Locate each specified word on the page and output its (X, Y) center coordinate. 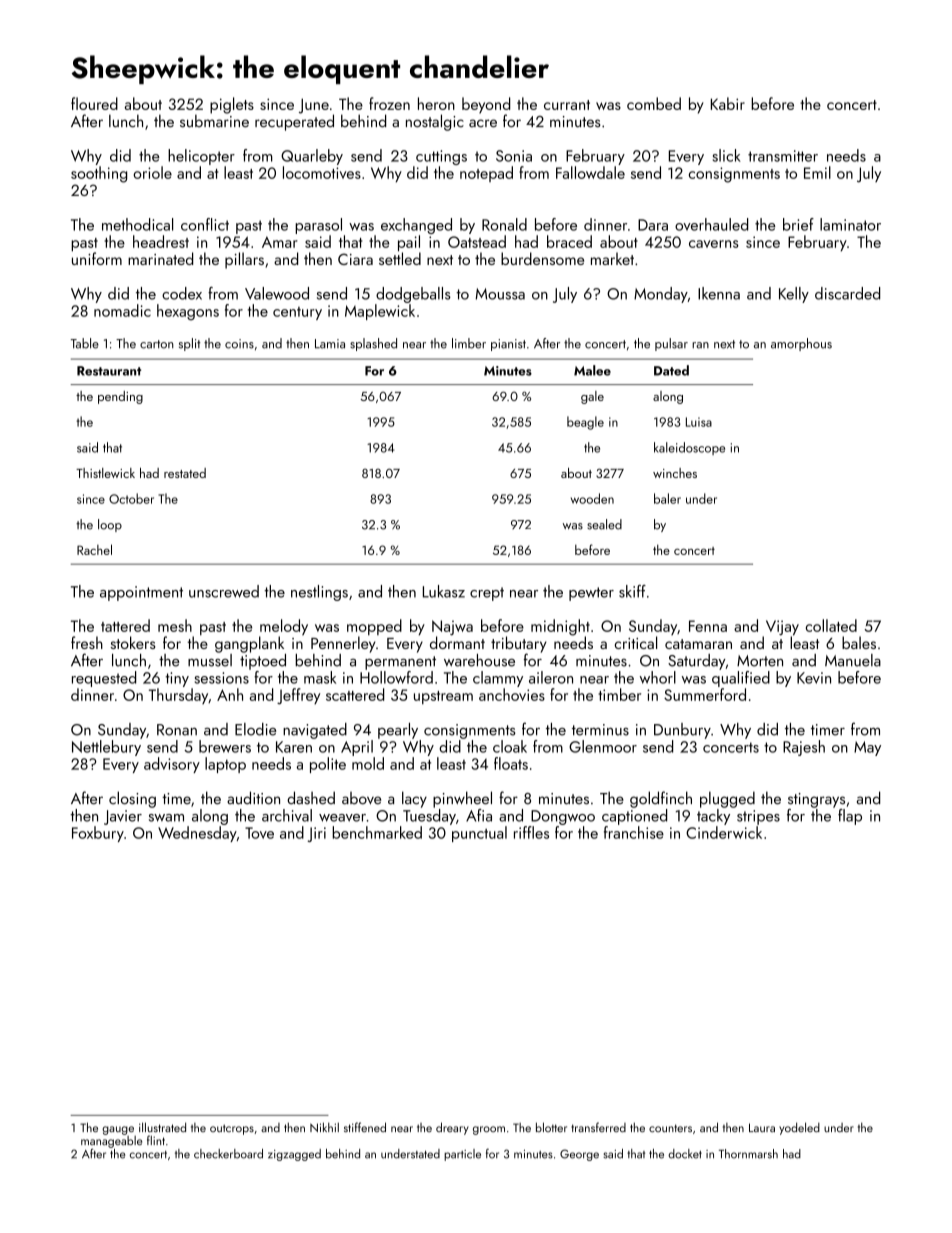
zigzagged (294, 1155)
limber (469, 343)
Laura (762, 1127)
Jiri (316, 834)
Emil (817, 172)
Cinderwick (724, 832)
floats (511, 763)
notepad (486, 174)
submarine (214, 121)
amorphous (801, 344)
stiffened (365, 1127)
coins (239, 344)
